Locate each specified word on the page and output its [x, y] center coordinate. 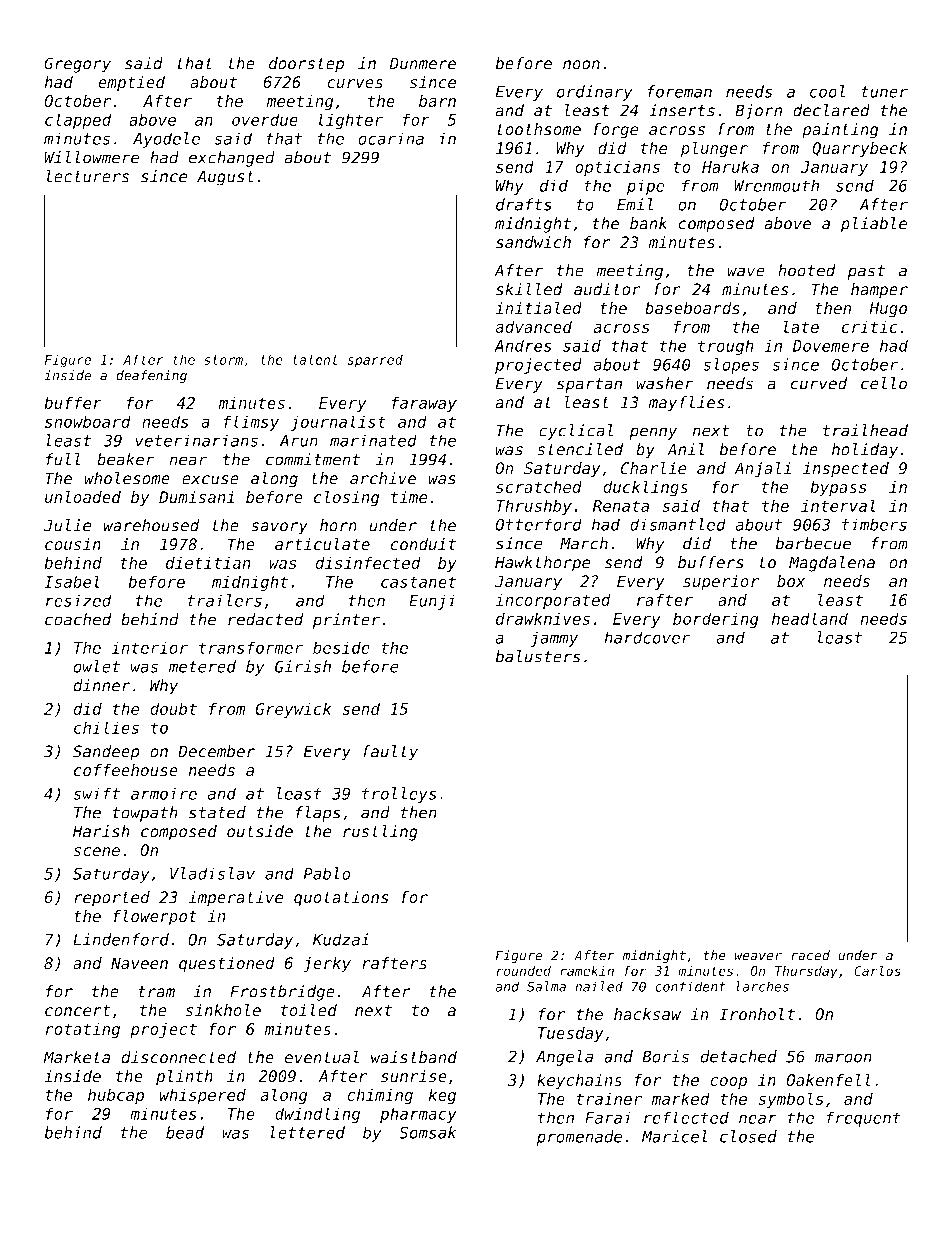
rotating [83, 1030]
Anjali [762, 469]
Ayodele [166, 140]
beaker [126, 459]
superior [721, 583]
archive [383, 478]
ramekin [587, 971]
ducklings [645, 488]
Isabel [72, 581]
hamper [879, 291]
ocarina [391, 138]
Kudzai [341, 939]
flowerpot [155, 917]
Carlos [877, 970]
